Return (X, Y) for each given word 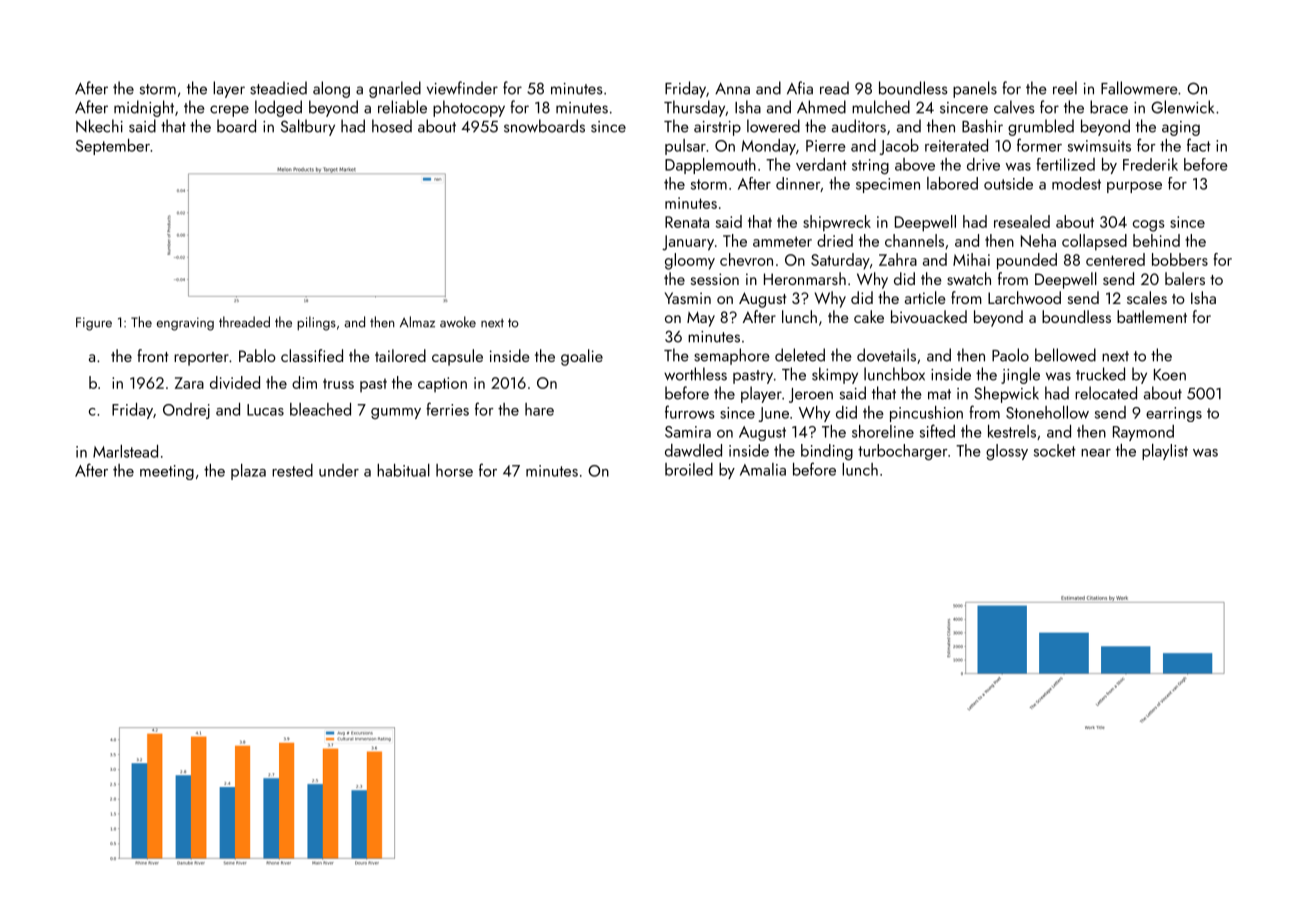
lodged (278, 108)
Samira (688, 432)
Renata (687, 222)
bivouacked (929, 316)
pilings (316, 323)
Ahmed (821, 107)
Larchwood (1024, 297)
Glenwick (1182, 107)
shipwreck (837, 223)
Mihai (971, 259)
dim (304, 382)
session (715, 279)
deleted (800, 355)
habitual (403, 470)
